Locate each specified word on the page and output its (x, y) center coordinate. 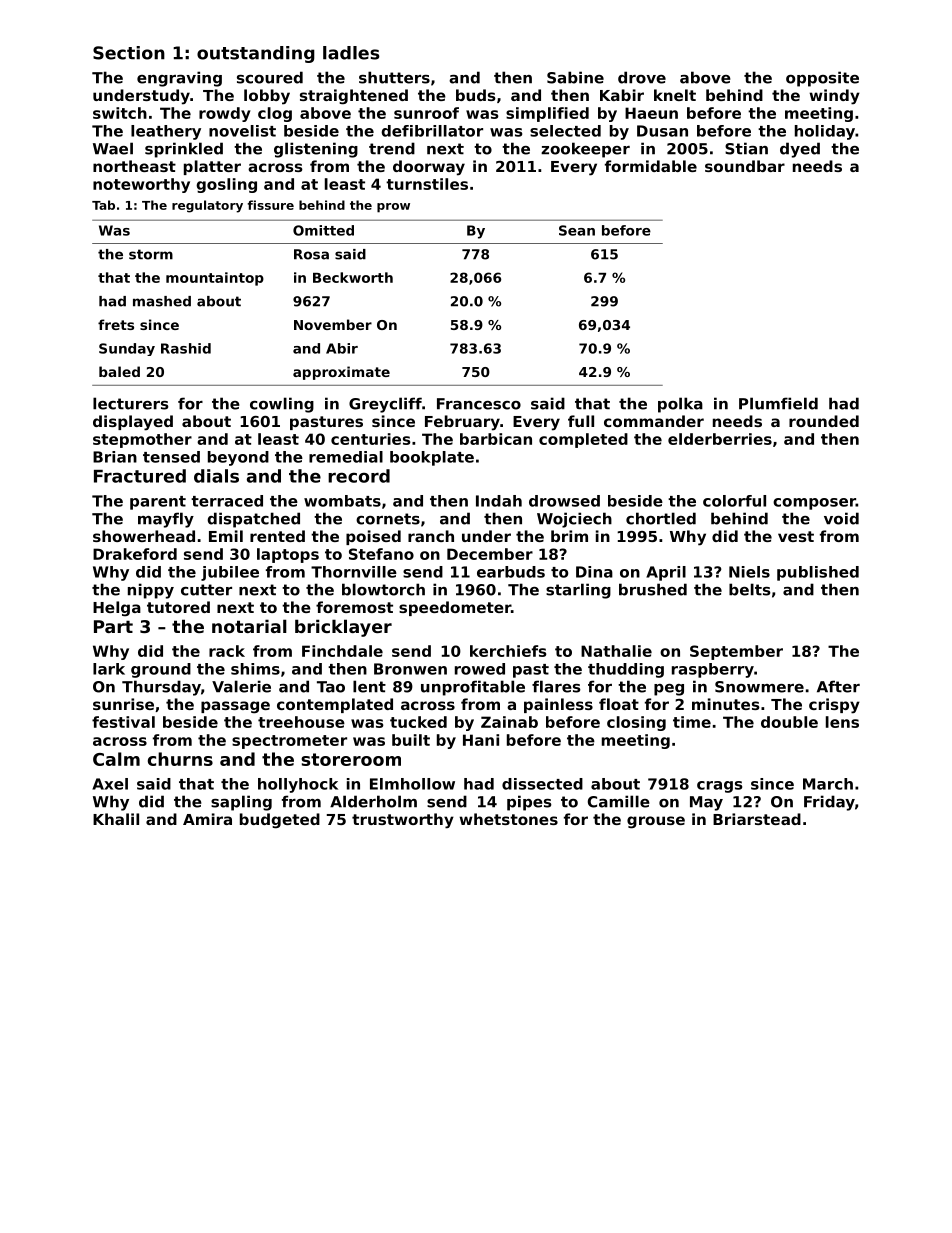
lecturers (131, 403)
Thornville (354, 572)
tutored (178, 607)
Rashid (186, 348)
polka (680, 405)
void (841, 518)
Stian (746, 148)
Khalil (116, 819)
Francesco (479, 404)
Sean (577, 230)
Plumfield (778, 403)
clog (275, 114)
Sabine (575, 77)
